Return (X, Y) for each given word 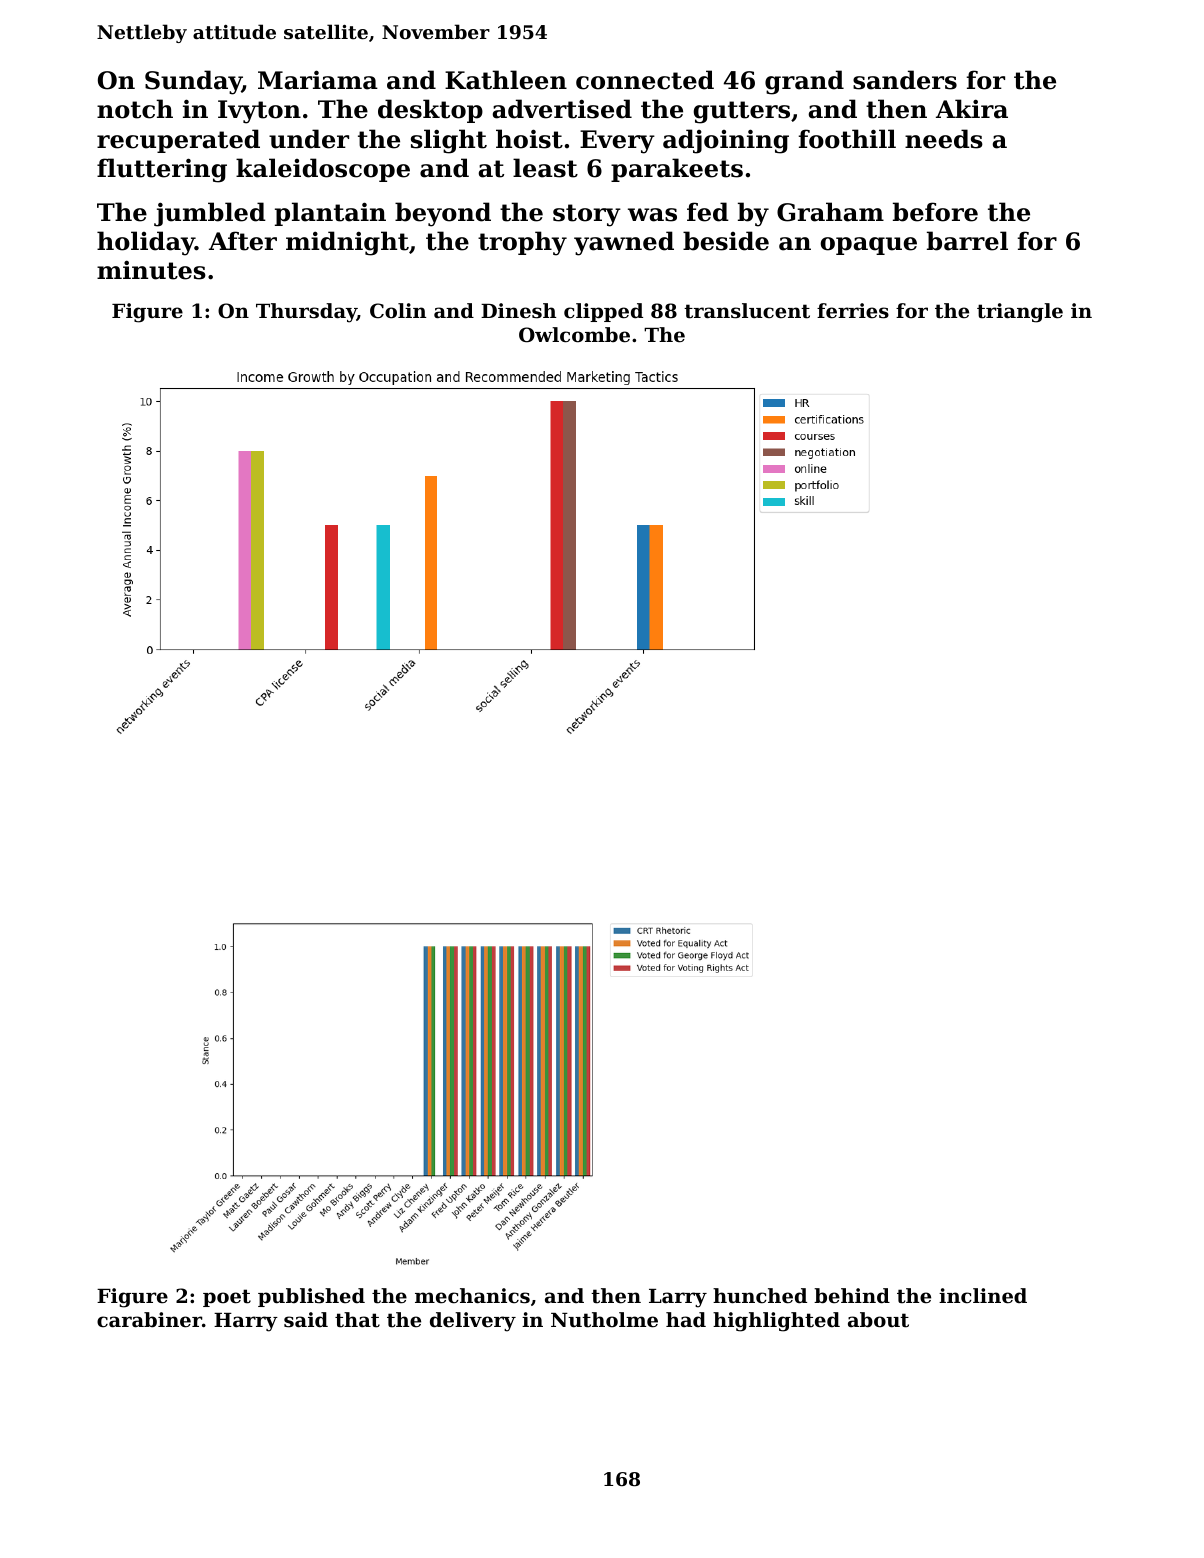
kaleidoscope (323, 170)
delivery (473, 1322)
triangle (1020, 313)
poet (227, 1298)
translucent (747, 311)
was (652, 215)
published (311, 1297)
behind (852, 1296)
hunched (760, 1296)
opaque (869, 246)
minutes (151, 270)
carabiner (149, 1320)
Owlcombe (574, 335)
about (878, 1320)
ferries (853, 311)
